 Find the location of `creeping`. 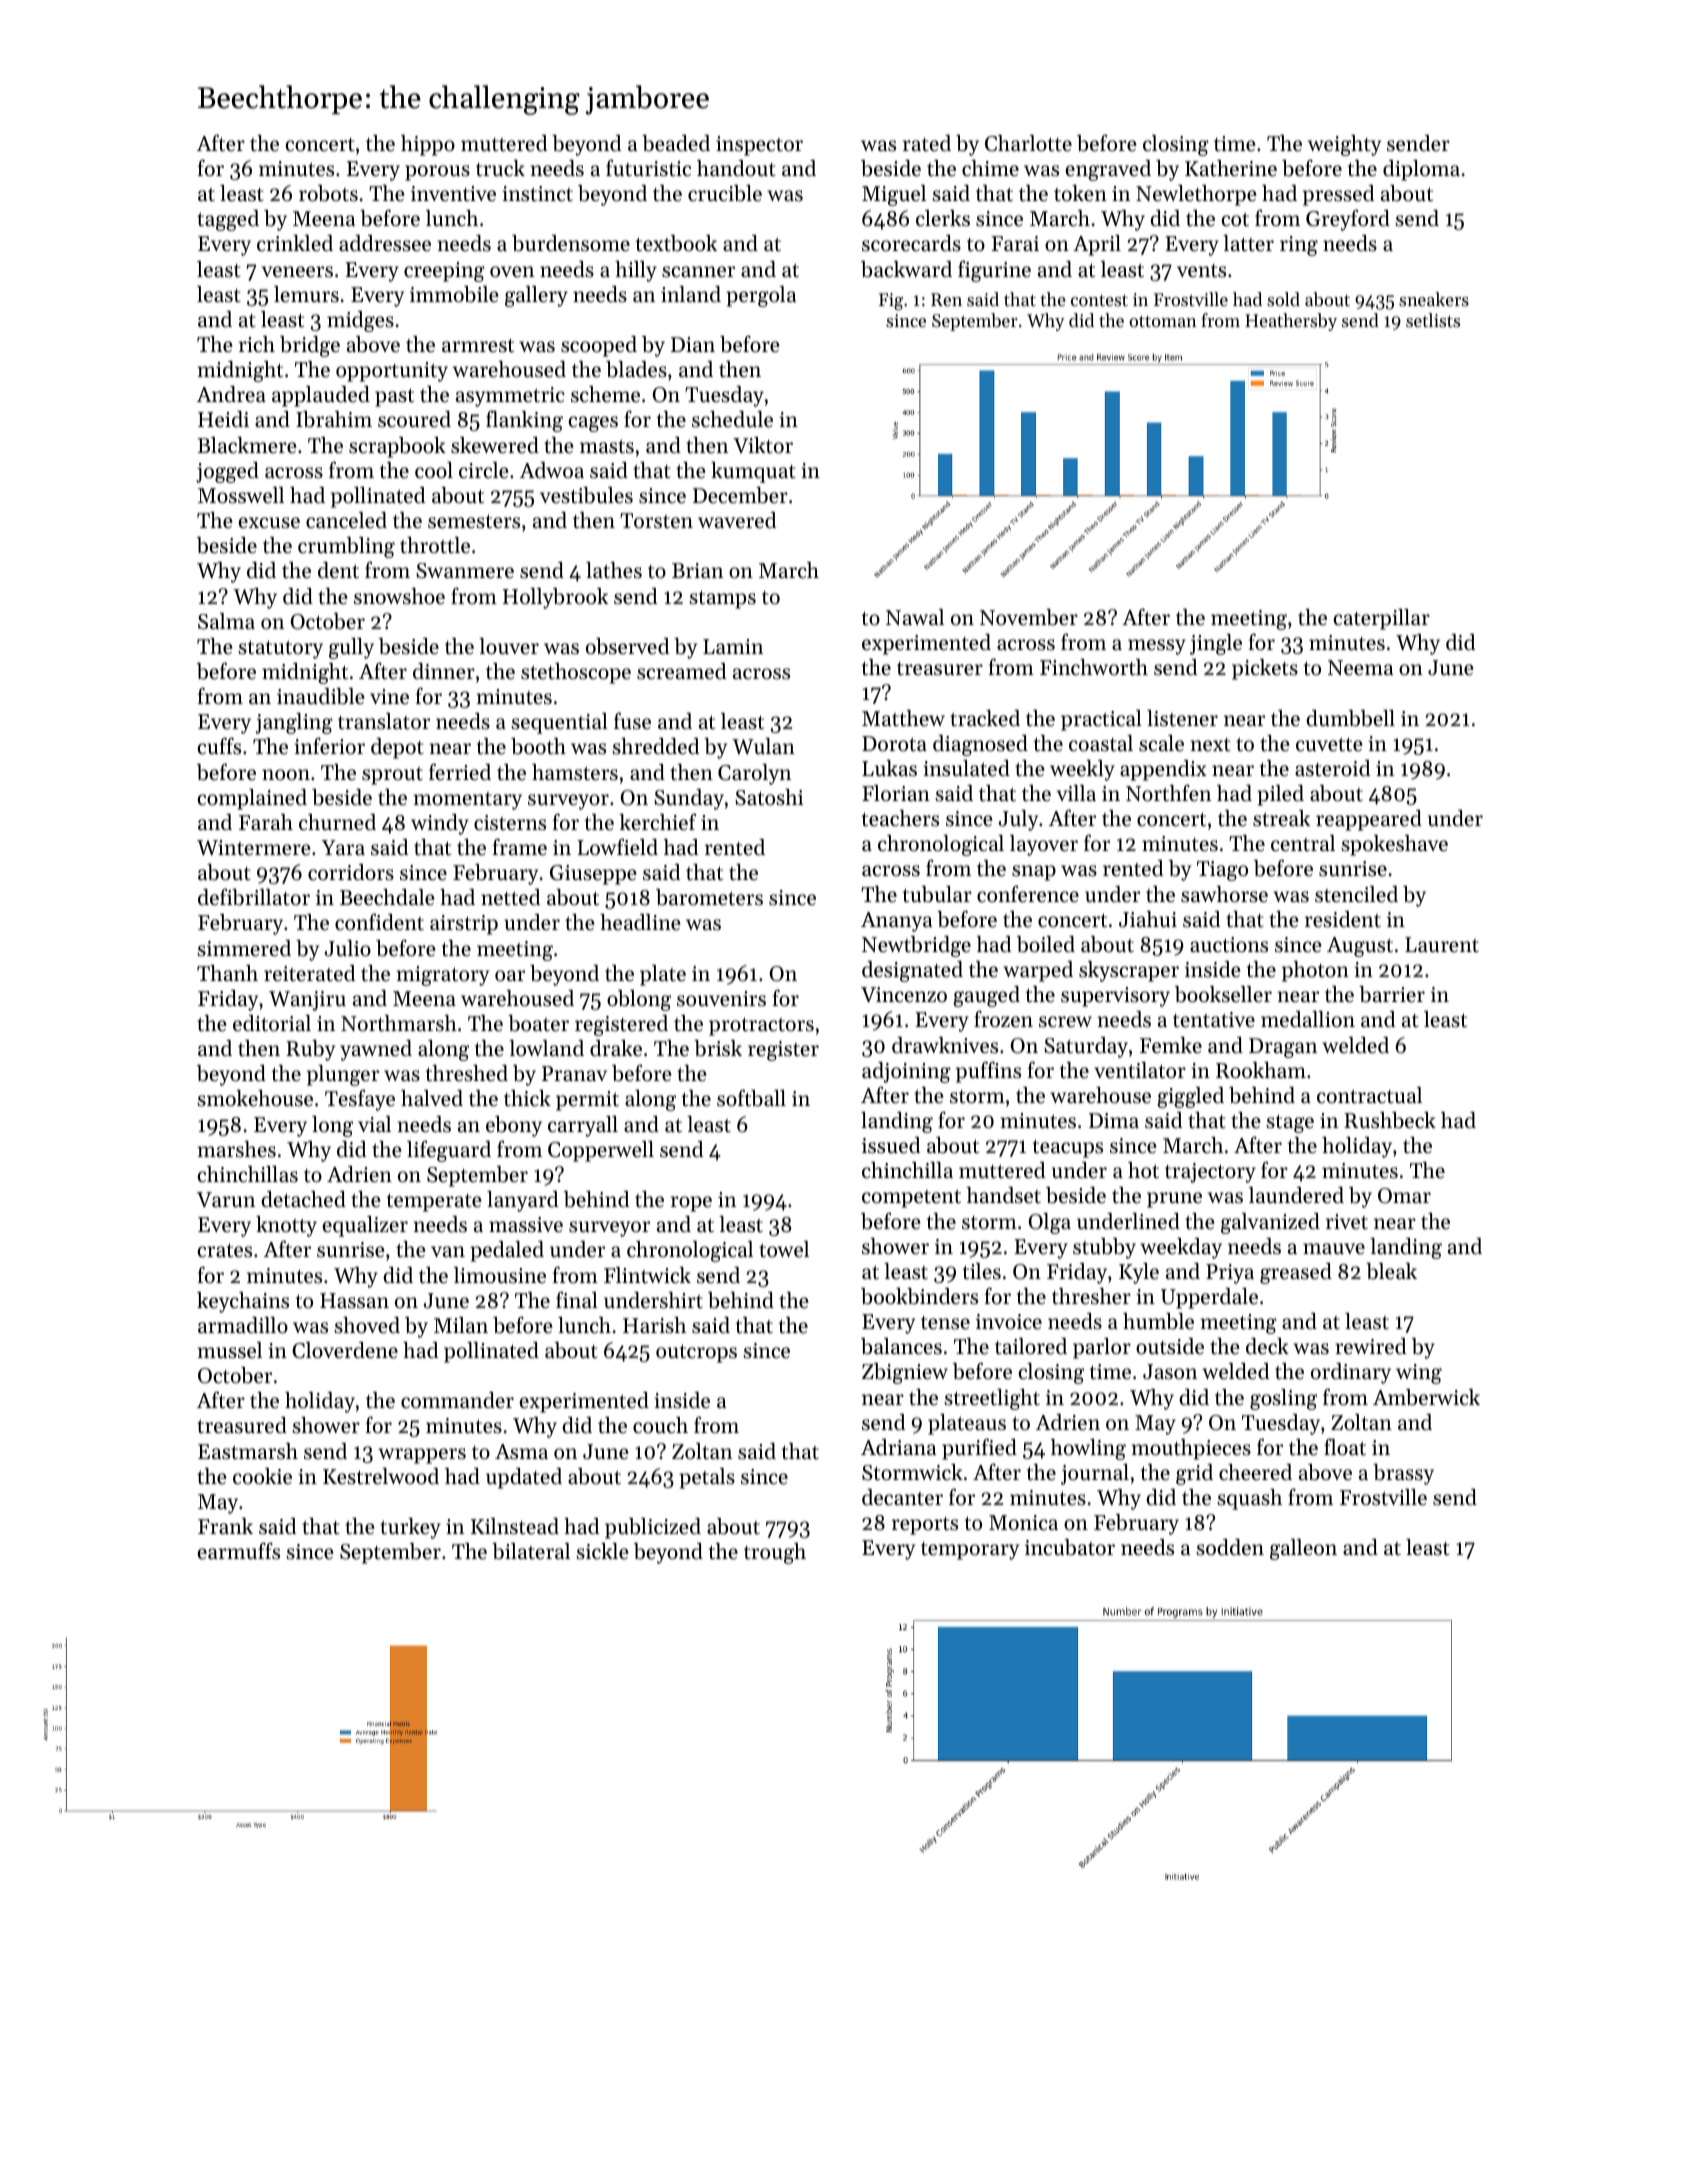

creeping is located at coordinates (444, 272).
